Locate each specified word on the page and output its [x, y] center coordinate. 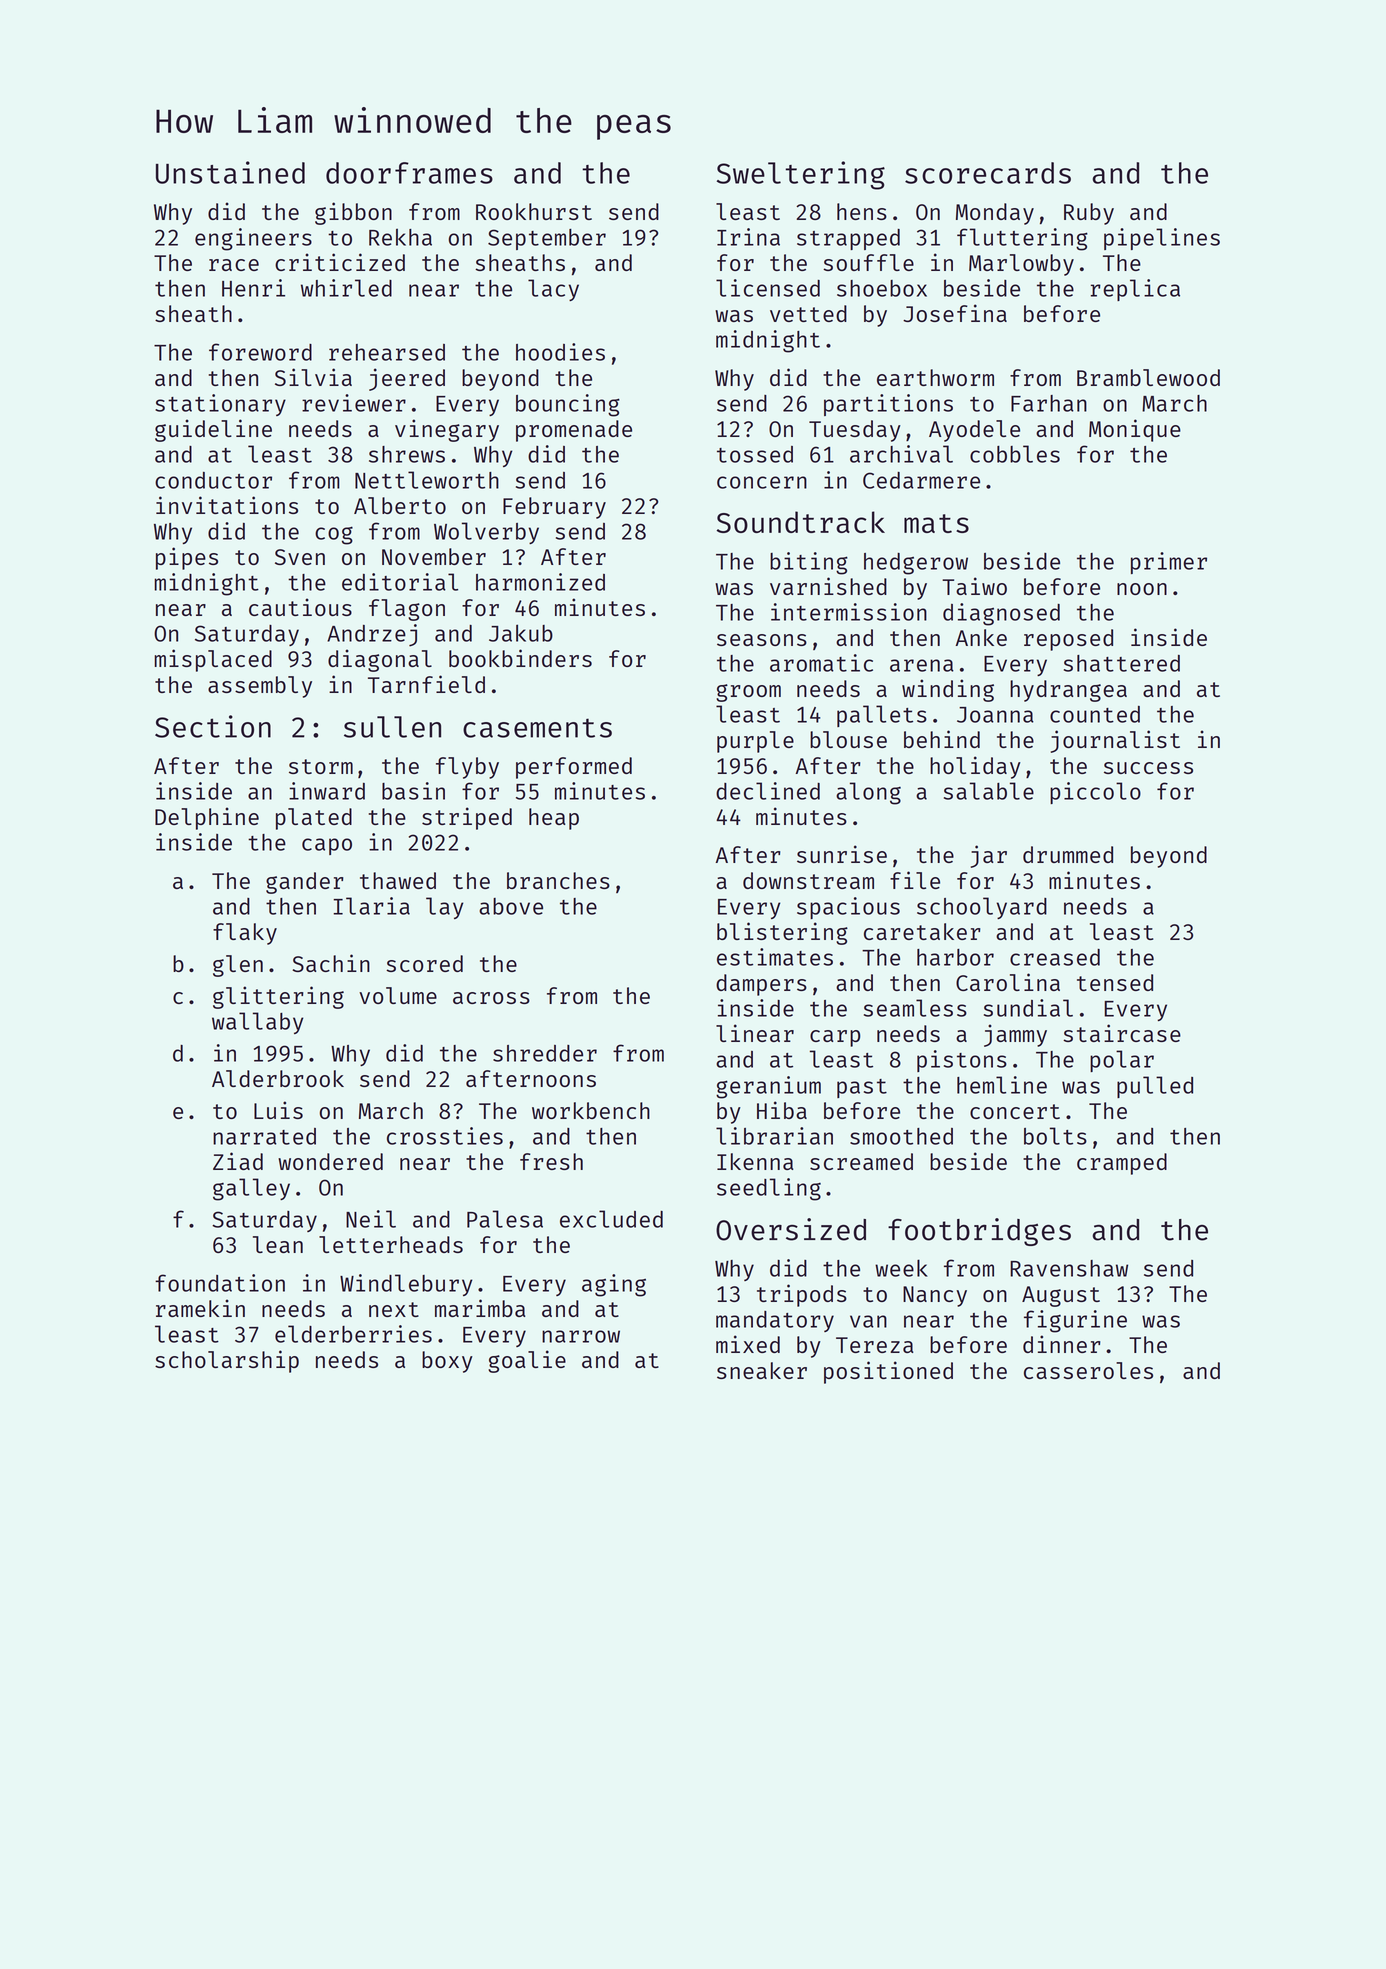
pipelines [1162, 239]
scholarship [227, 1361]
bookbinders [520, 658]
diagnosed [1001, 614]
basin [413, 791]
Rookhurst [534, 211]
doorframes [409, 173]
